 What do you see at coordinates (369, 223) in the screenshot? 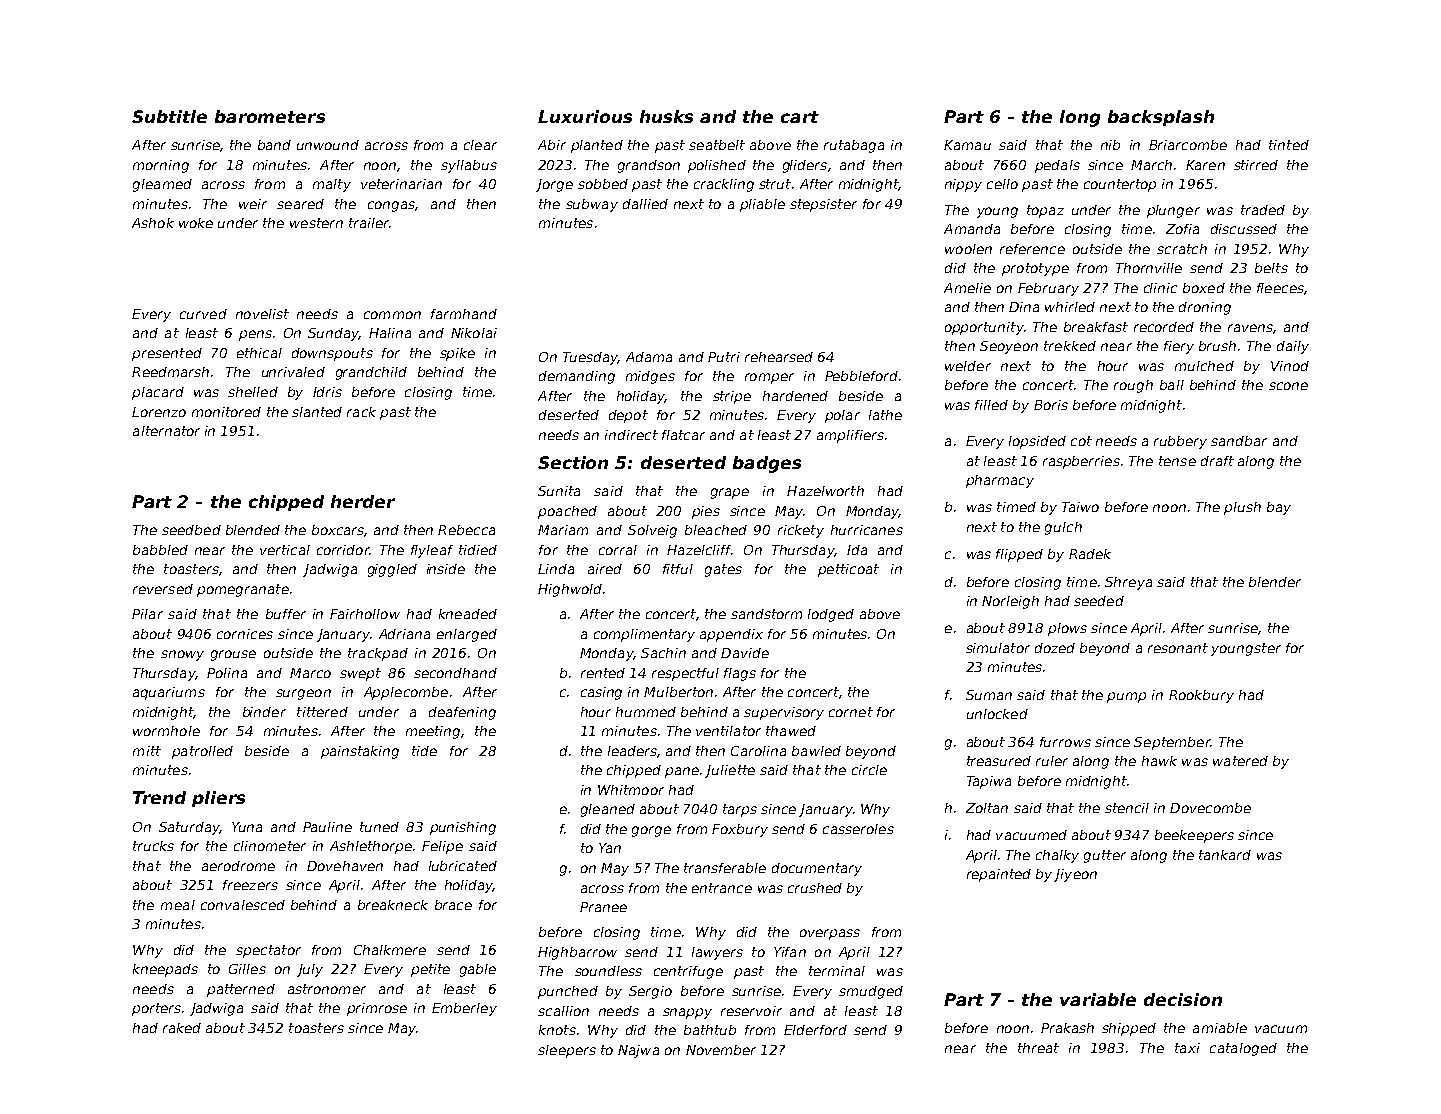
I see `trailer` at bounding box center [369, 223].
